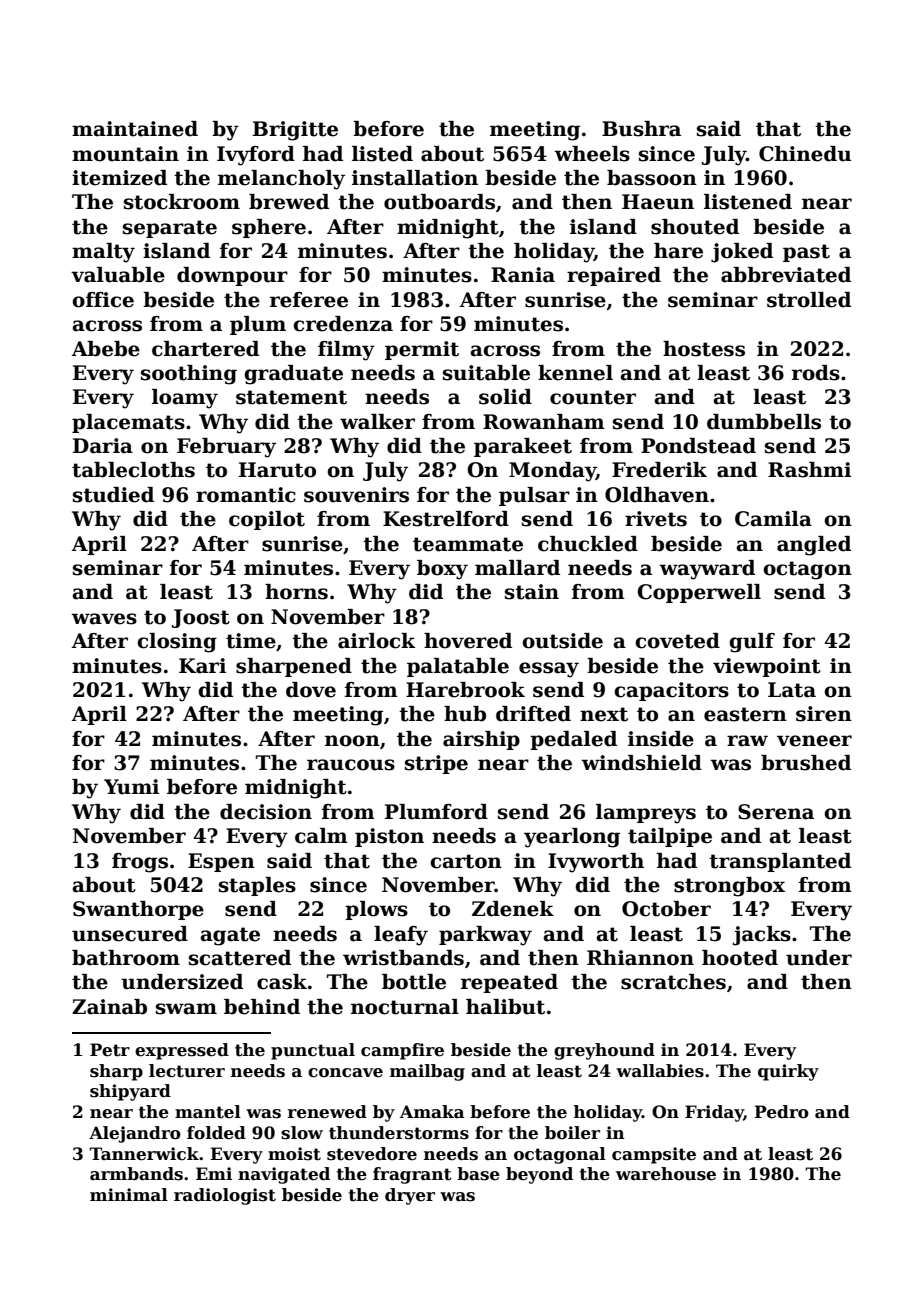 The height and width of the screenshot is (1311, 924). What do you see at coordinates (809, 470) in the screenshot?
I see `Rashmi` at bounding box center [809, 470].
